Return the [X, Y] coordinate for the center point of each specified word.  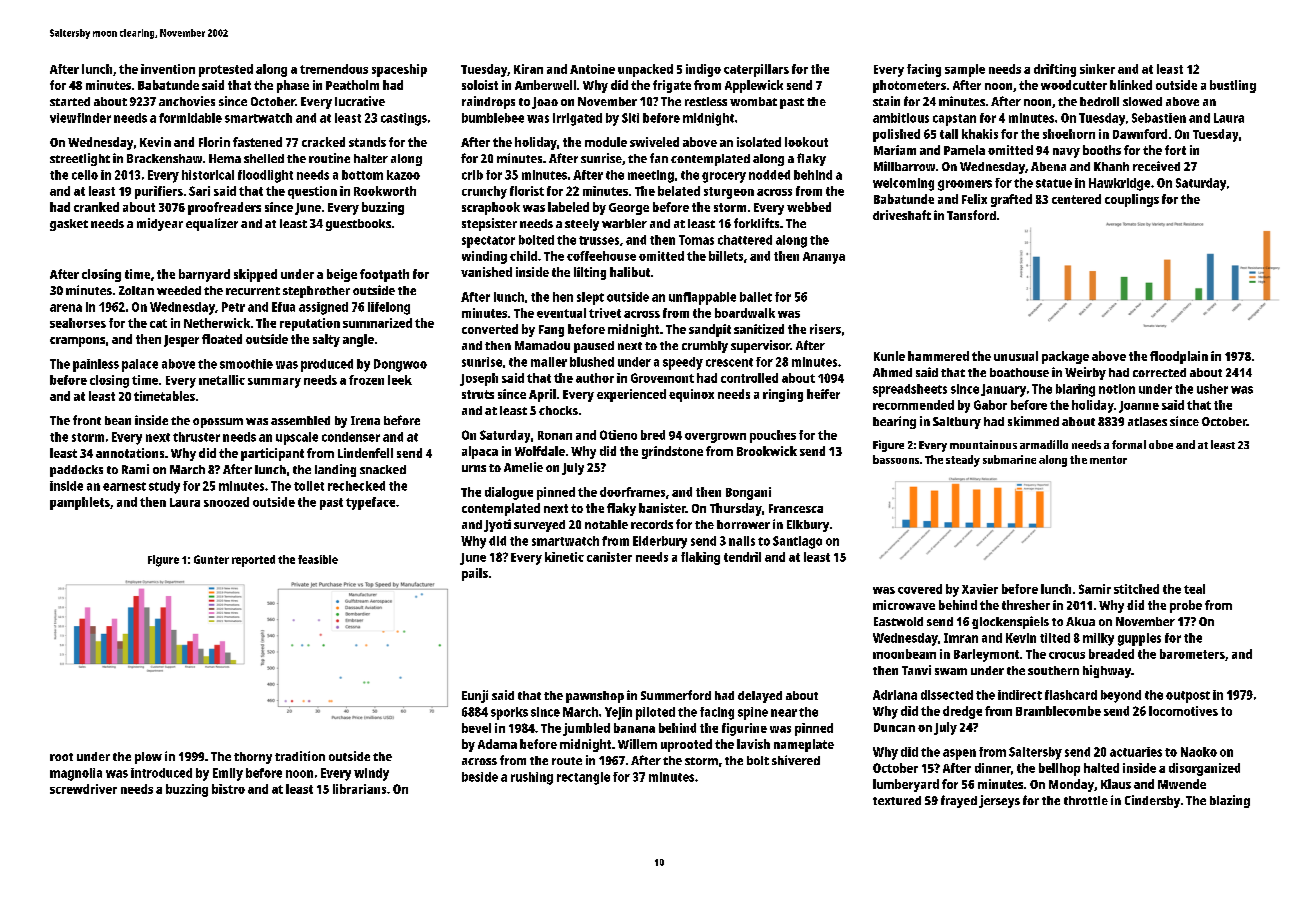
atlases [1147, 421]
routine [329, 158]
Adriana [895, 695]
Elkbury [808, 526]
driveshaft [902, 215]
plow [148, 758]
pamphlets [80, 503]
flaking [700, 558]
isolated [759, 142]
